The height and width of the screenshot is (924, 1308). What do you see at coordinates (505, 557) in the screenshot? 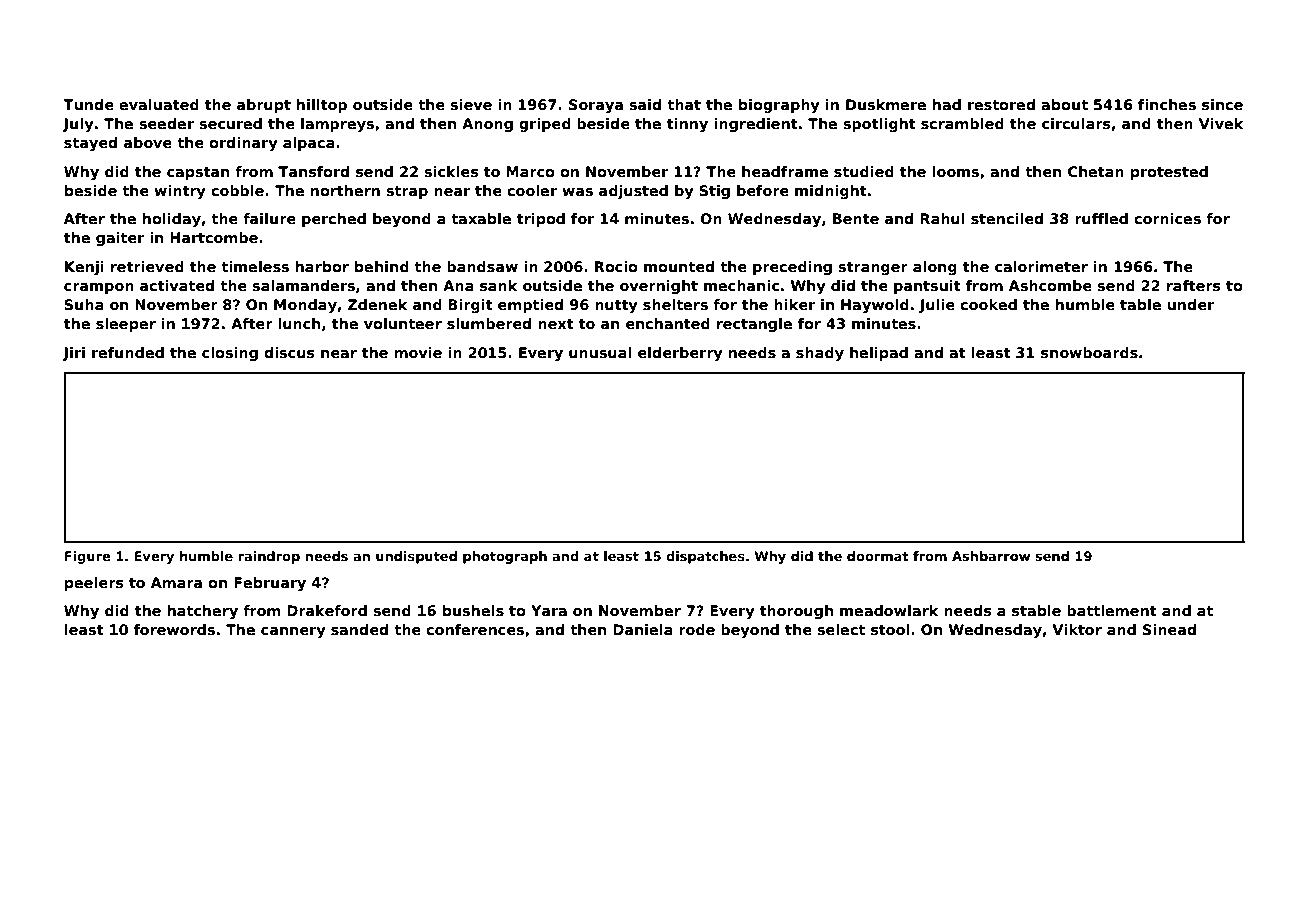
I see `photograph` at bounding box center [505, 557].
